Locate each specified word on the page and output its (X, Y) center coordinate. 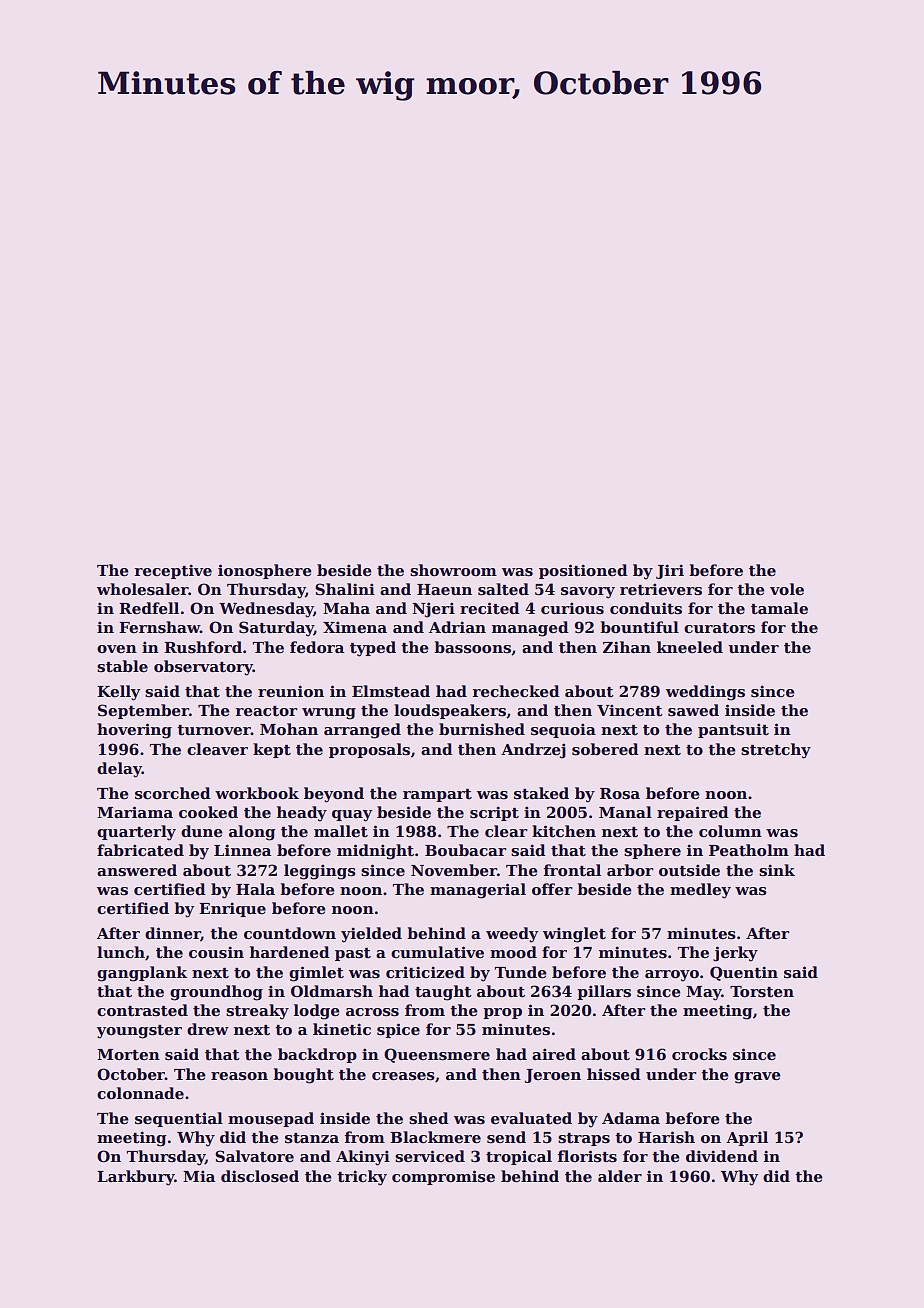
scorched (173, 793)
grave (757, 1078)
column (730, 831)
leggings (320, 872)
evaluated (531, 1118)
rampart (437, 795)
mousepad (271, 1119)
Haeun (444, 589)
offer (552, 889)
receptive (173, 571)
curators (719, 628)
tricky (362, 1178)
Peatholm (749, 850)
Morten (128, 1054)
